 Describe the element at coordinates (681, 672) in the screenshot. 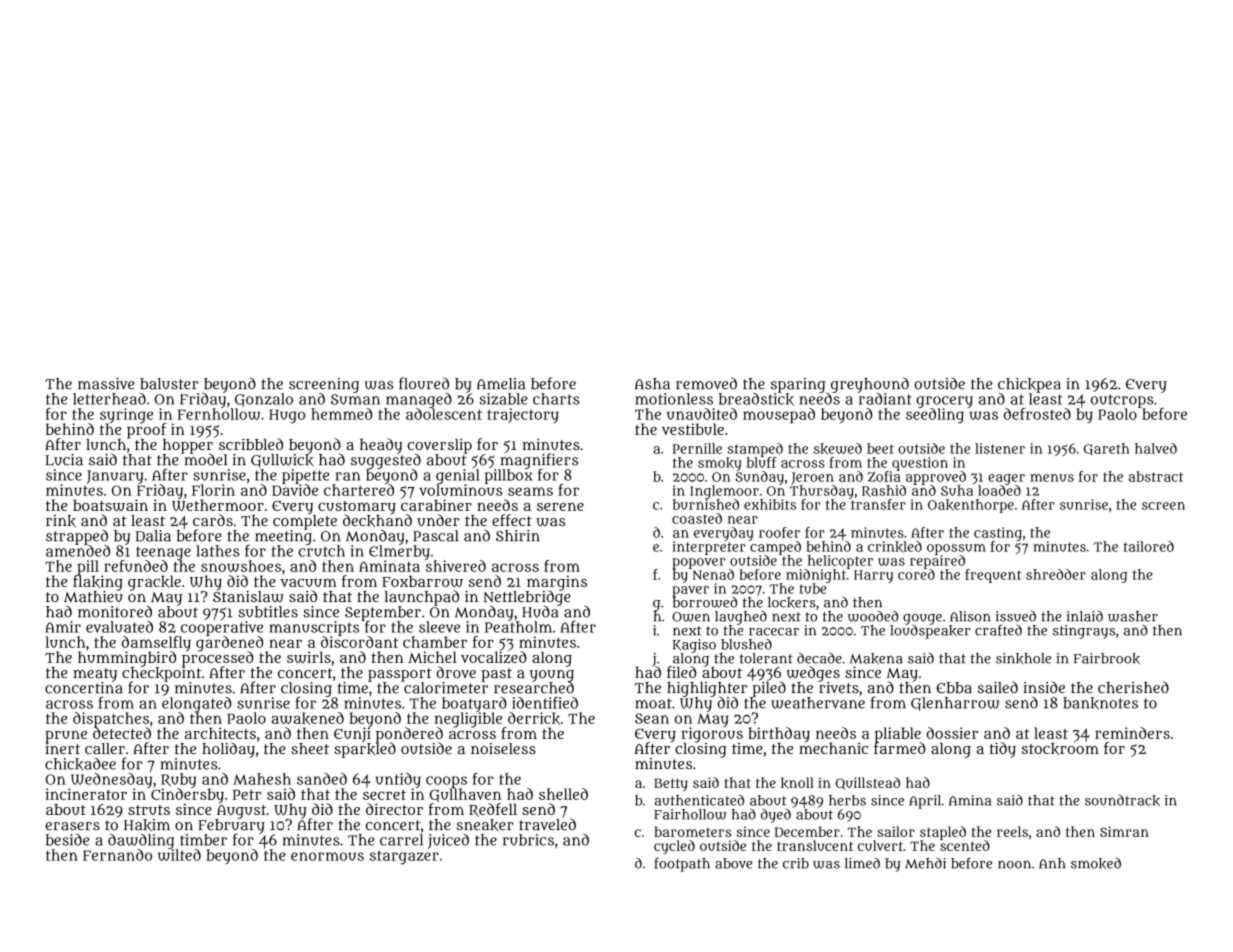

I see `filed` at that location.
